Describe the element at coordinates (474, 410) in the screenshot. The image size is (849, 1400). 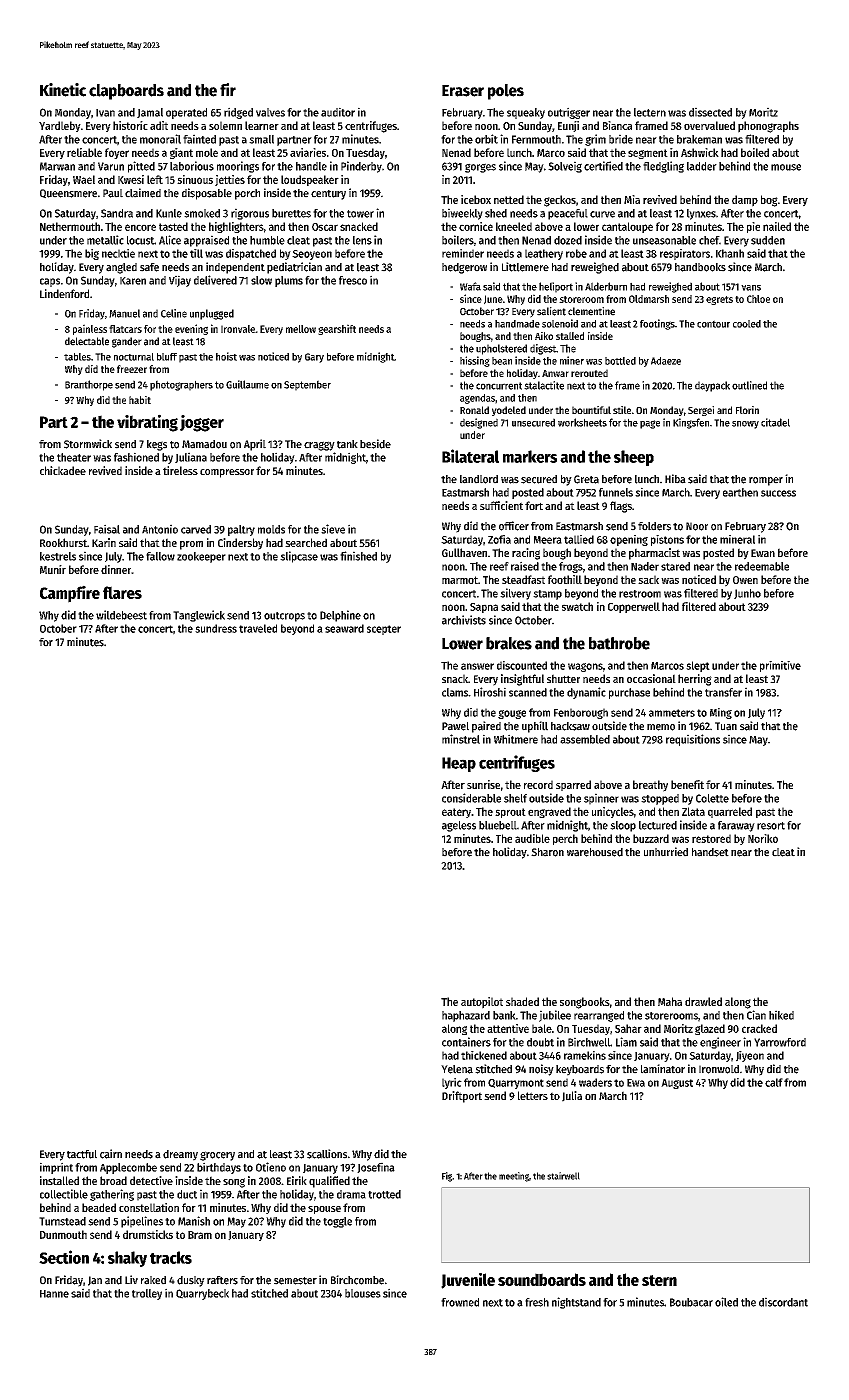
I see `Ronald` at that location.
